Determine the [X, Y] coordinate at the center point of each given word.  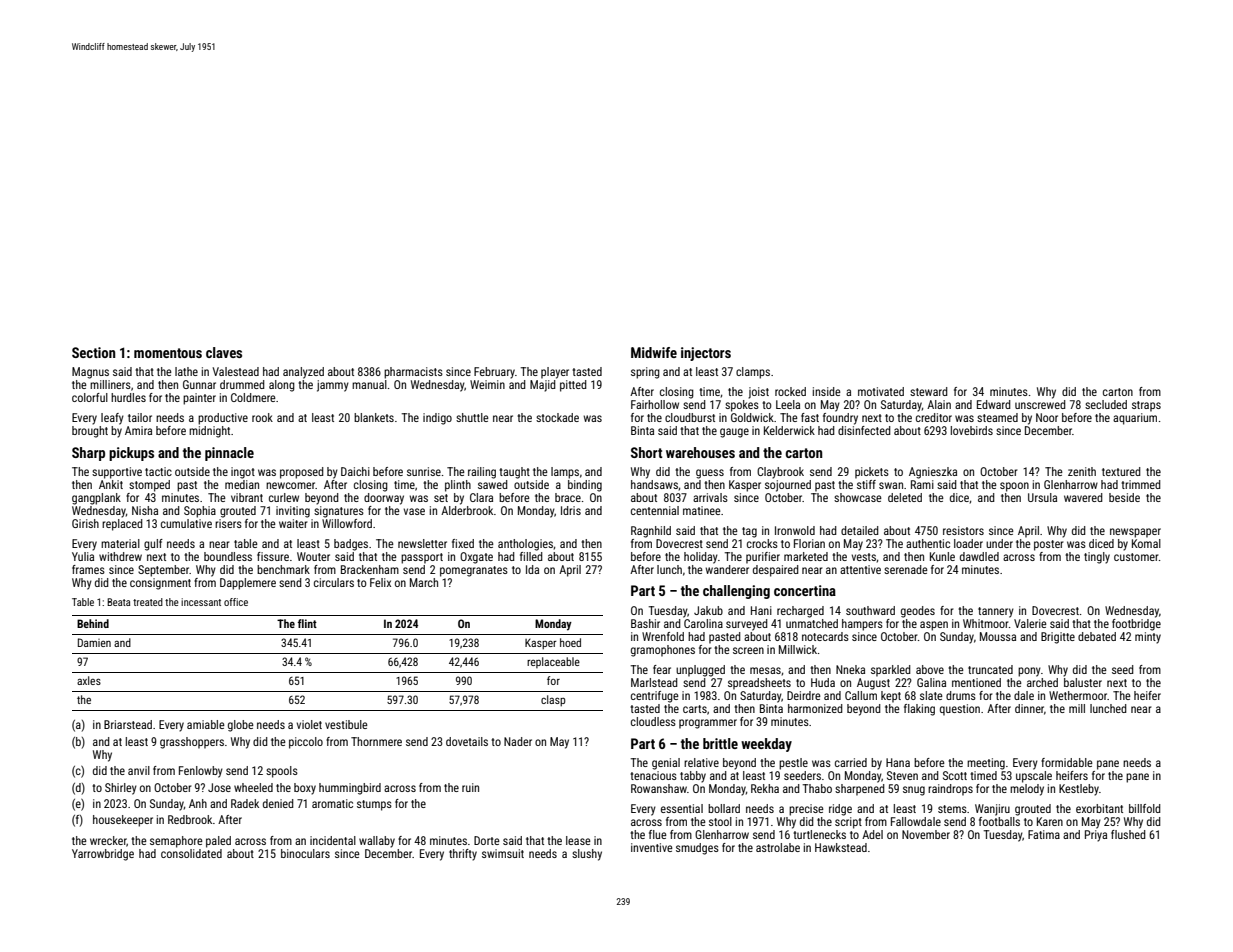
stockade [557, 417]
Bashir [645, 623]
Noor [1047, 417]
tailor [140, 417]
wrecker [108, 841]
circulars [334, 582]
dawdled [979, 556]
